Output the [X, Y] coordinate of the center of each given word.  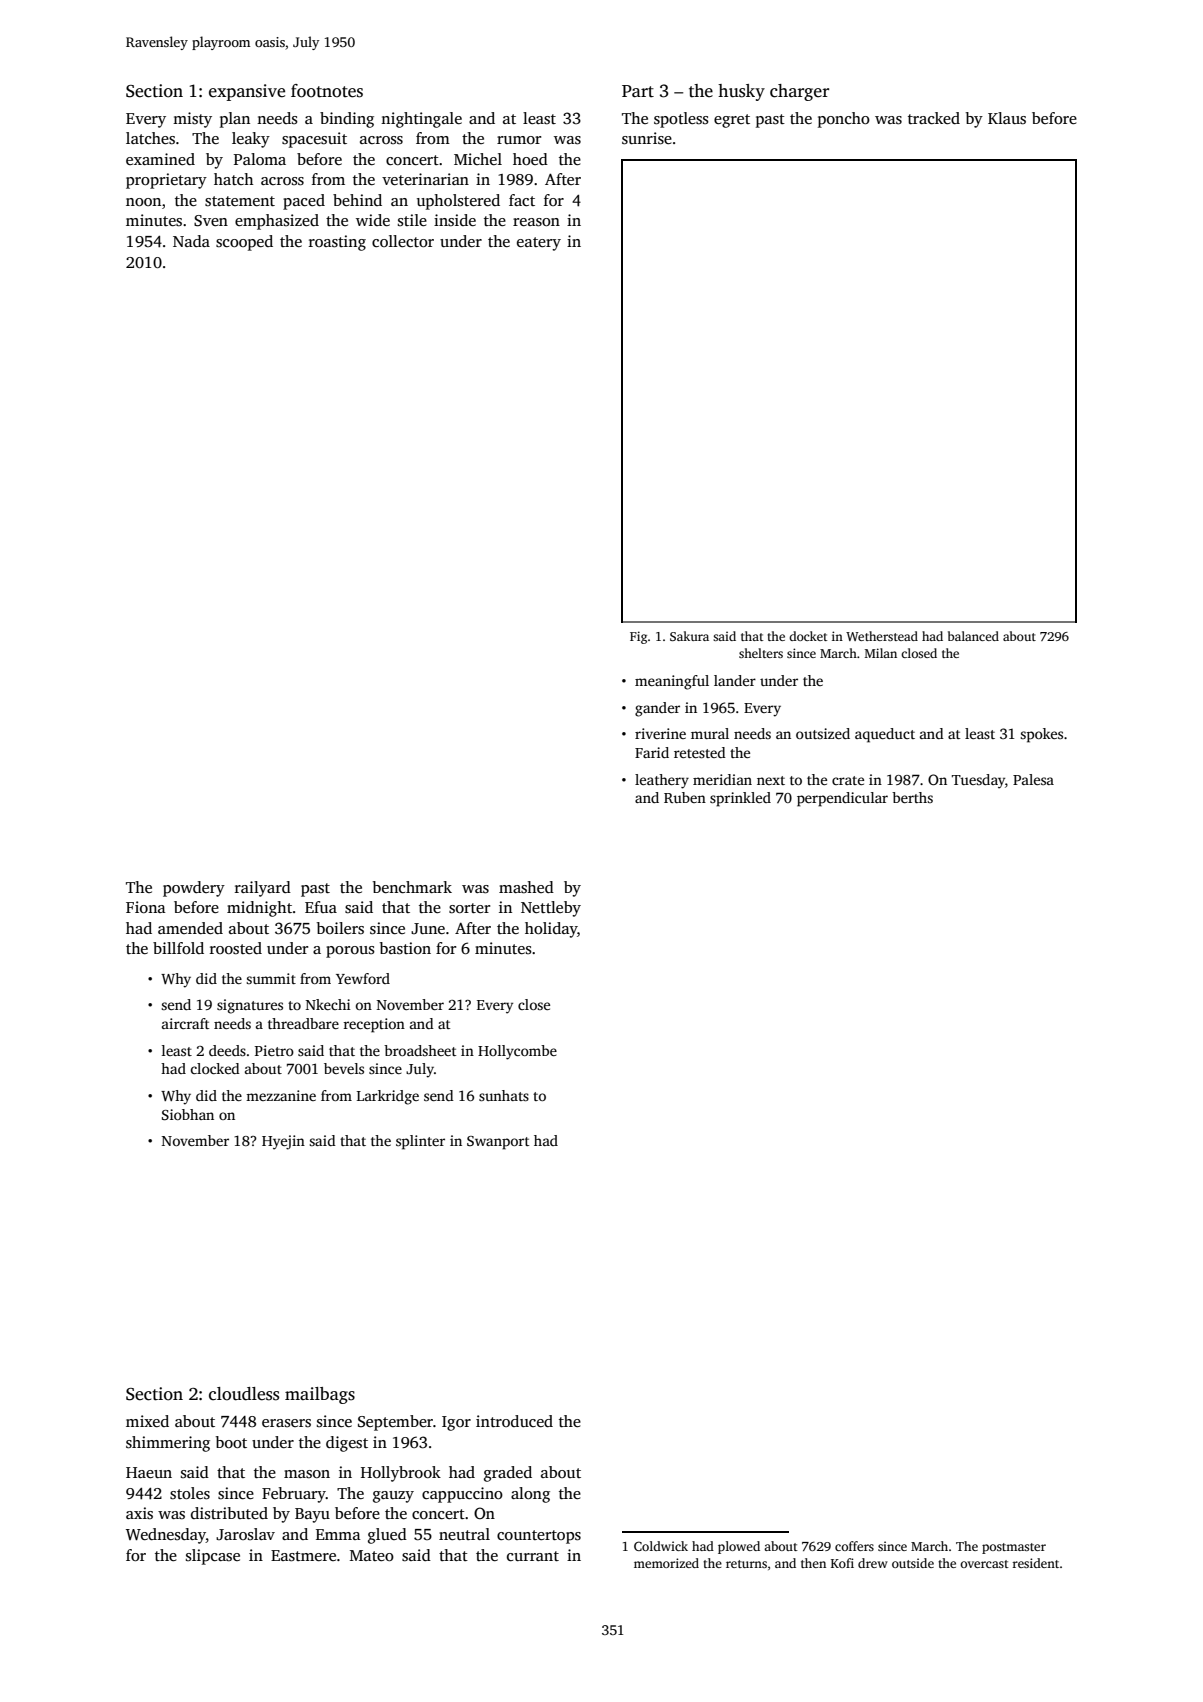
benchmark [412, 887]
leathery [662, 781]
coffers [854, 1546]
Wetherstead [882, 636]
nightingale [421, 120]
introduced [514, 1421]
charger [799, 92]
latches [150, 138]
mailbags [320, 1395]
